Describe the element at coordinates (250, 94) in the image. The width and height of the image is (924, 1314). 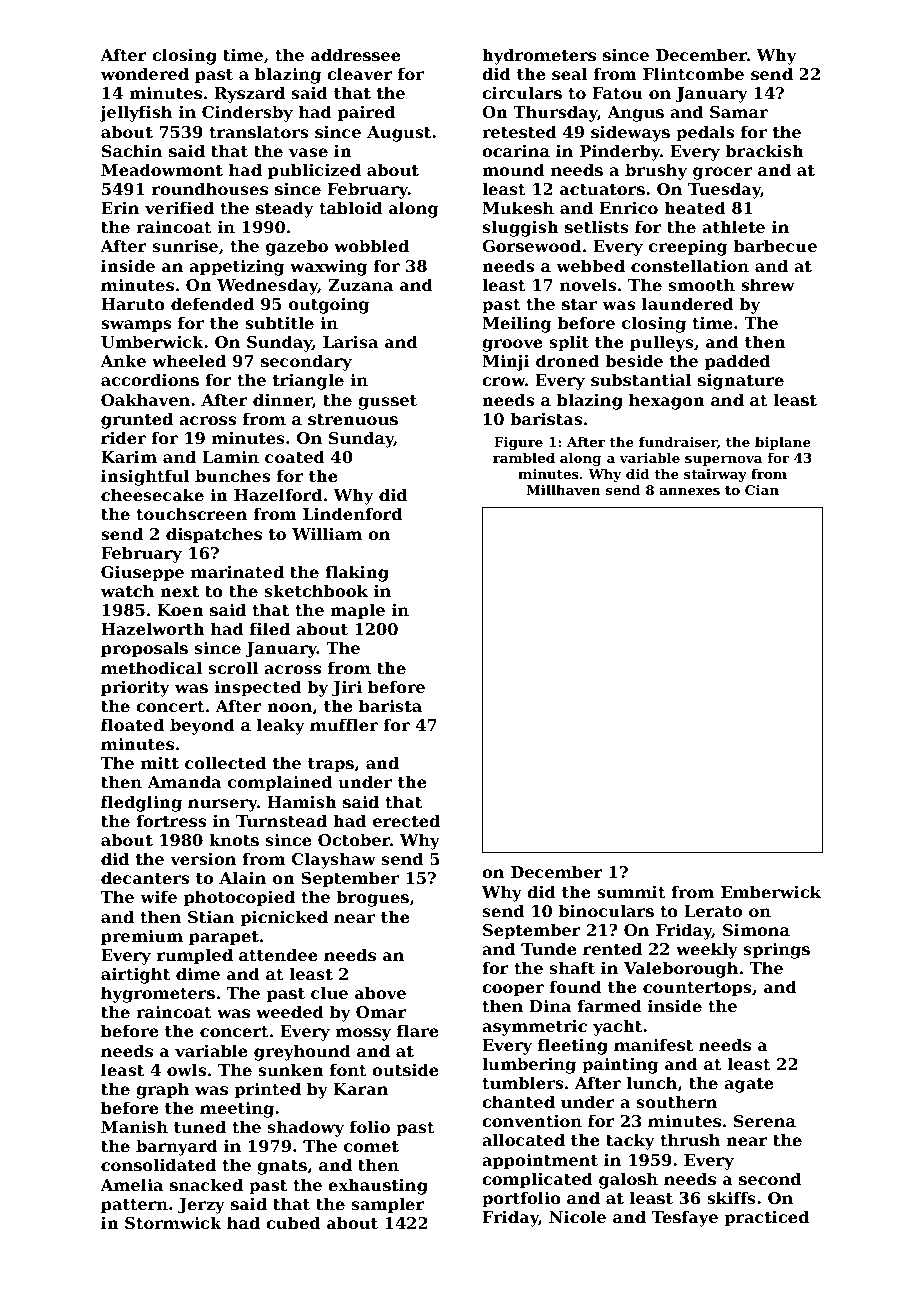
I see `Ryszard` at that location.
